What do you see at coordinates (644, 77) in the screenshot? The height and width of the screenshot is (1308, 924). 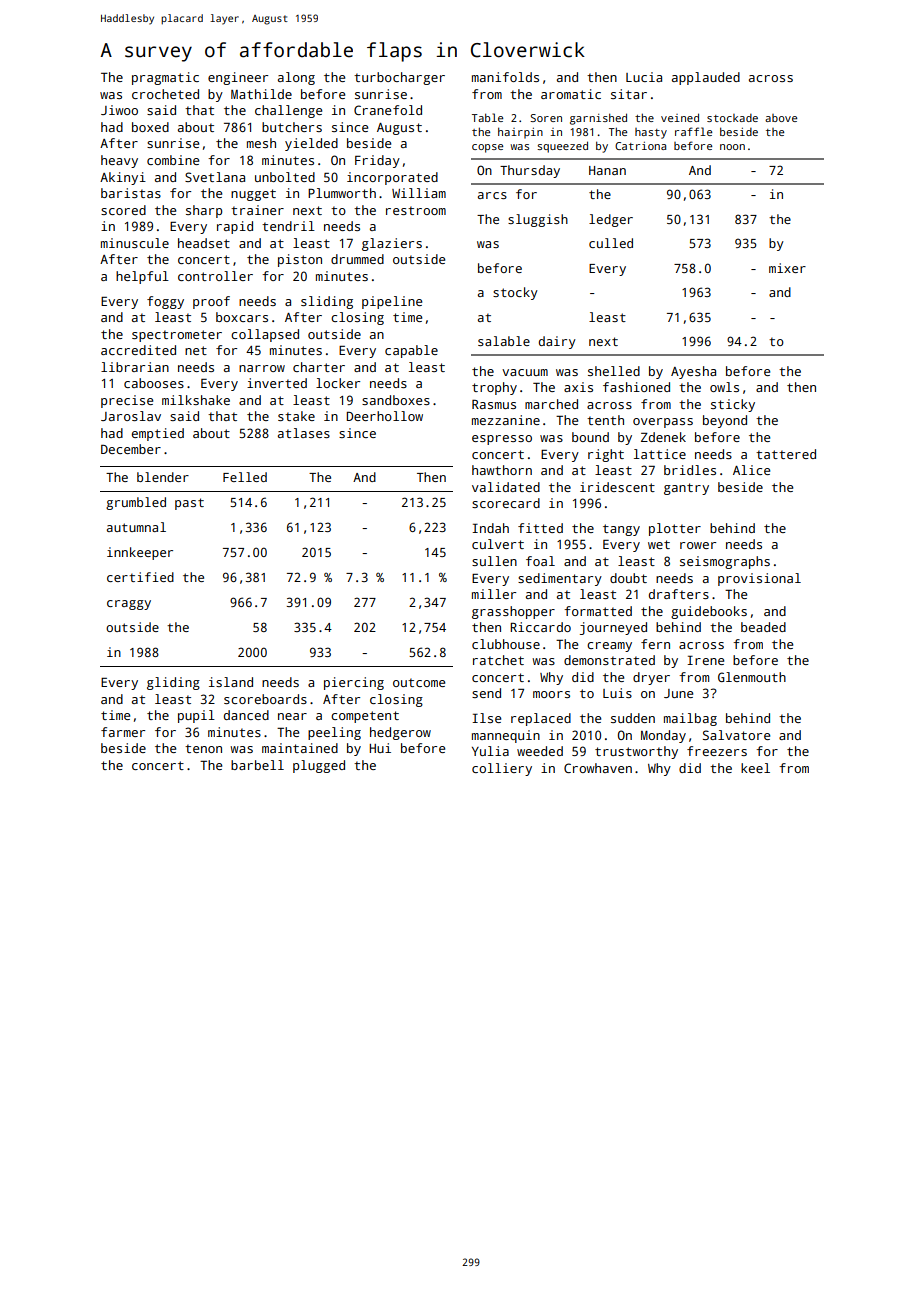 I see `Lucia` at bounding box center [644, 77].
